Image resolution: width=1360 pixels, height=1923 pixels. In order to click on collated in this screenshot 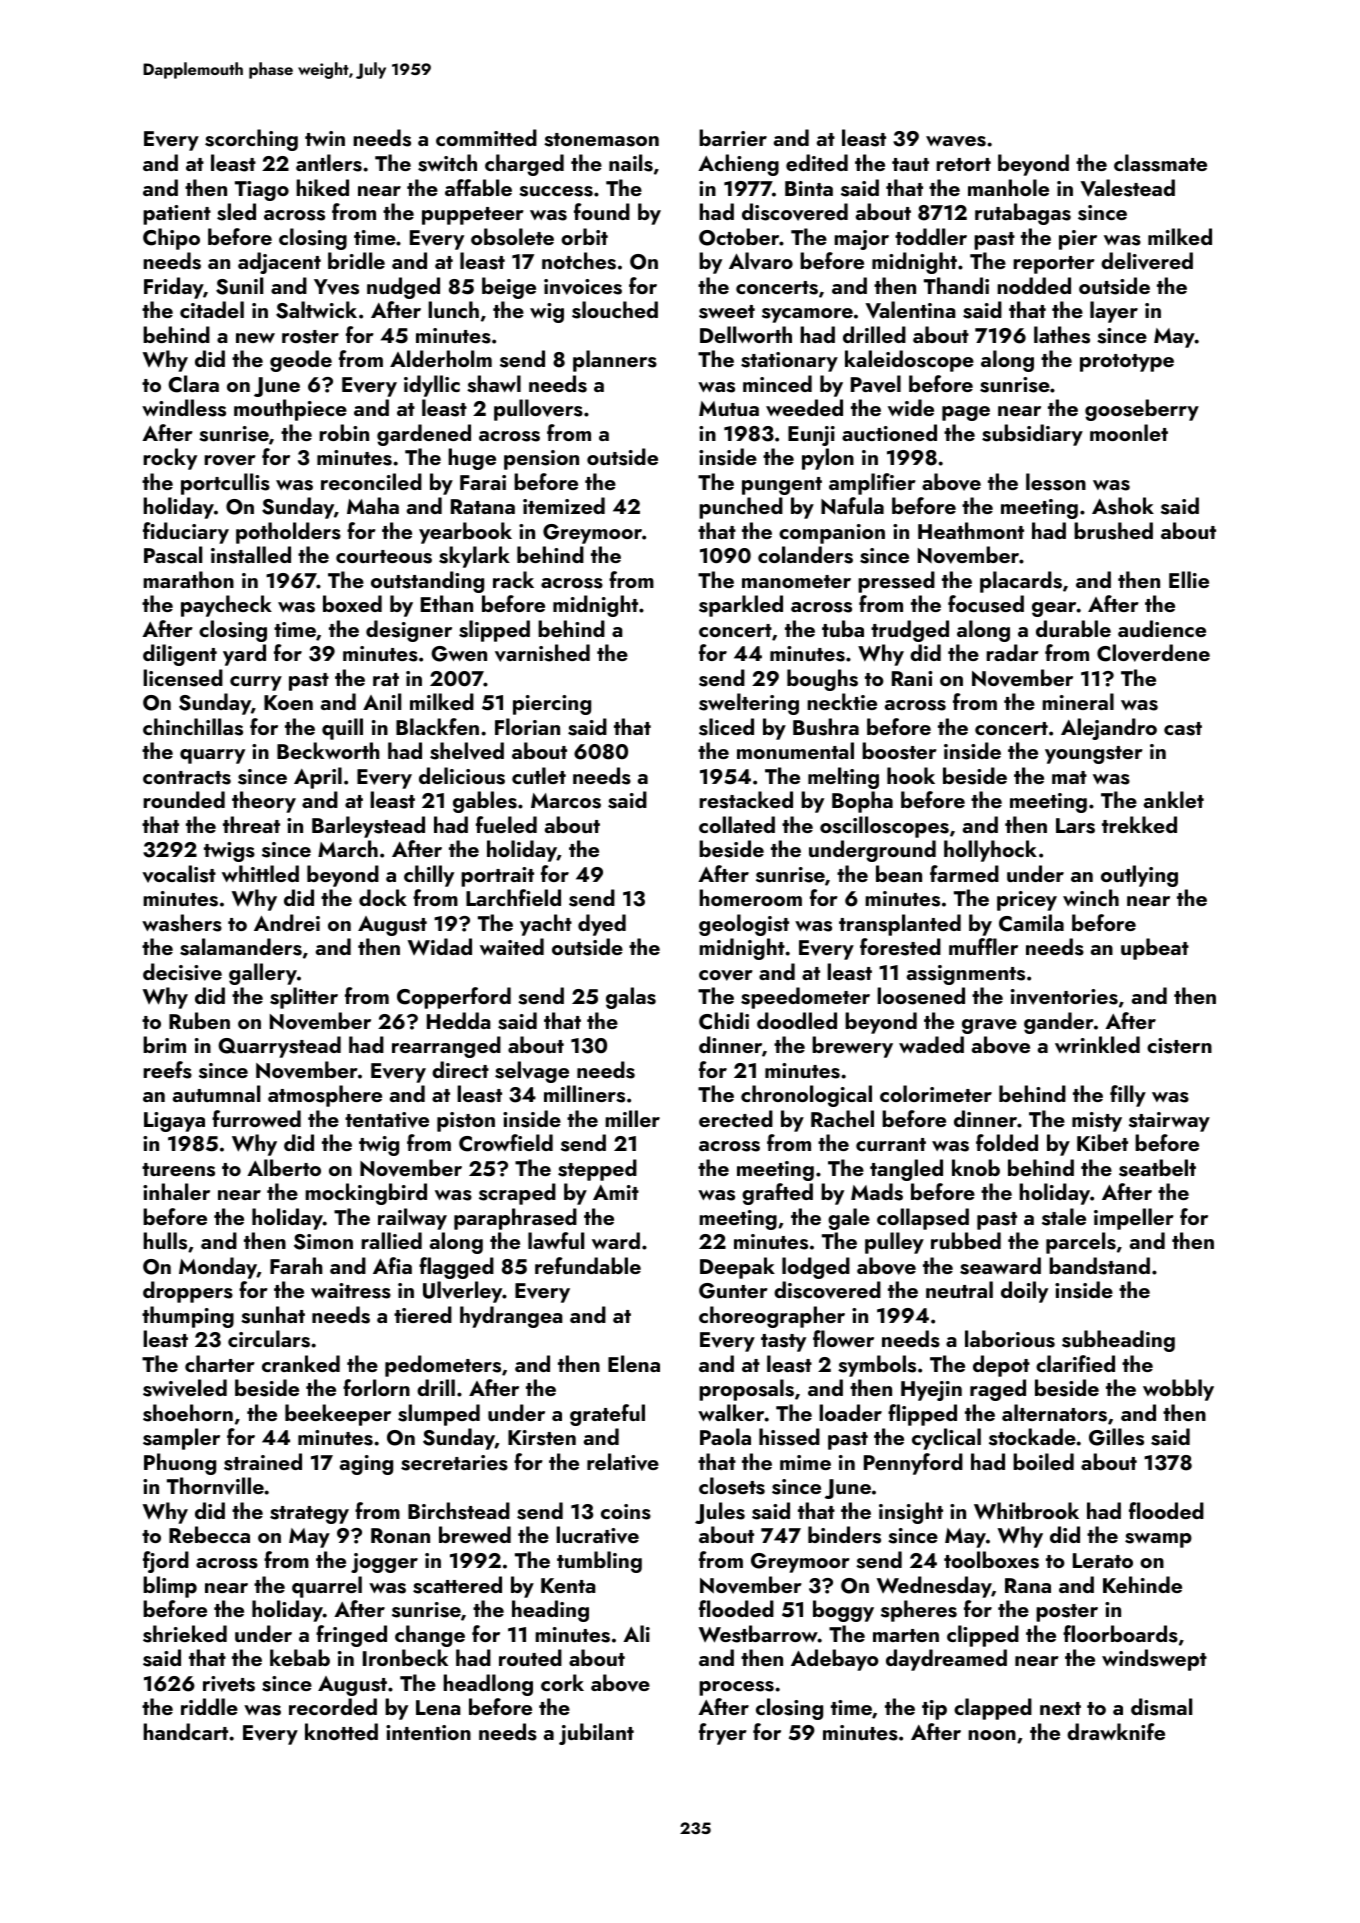, I will do `click(737, 824)`.
